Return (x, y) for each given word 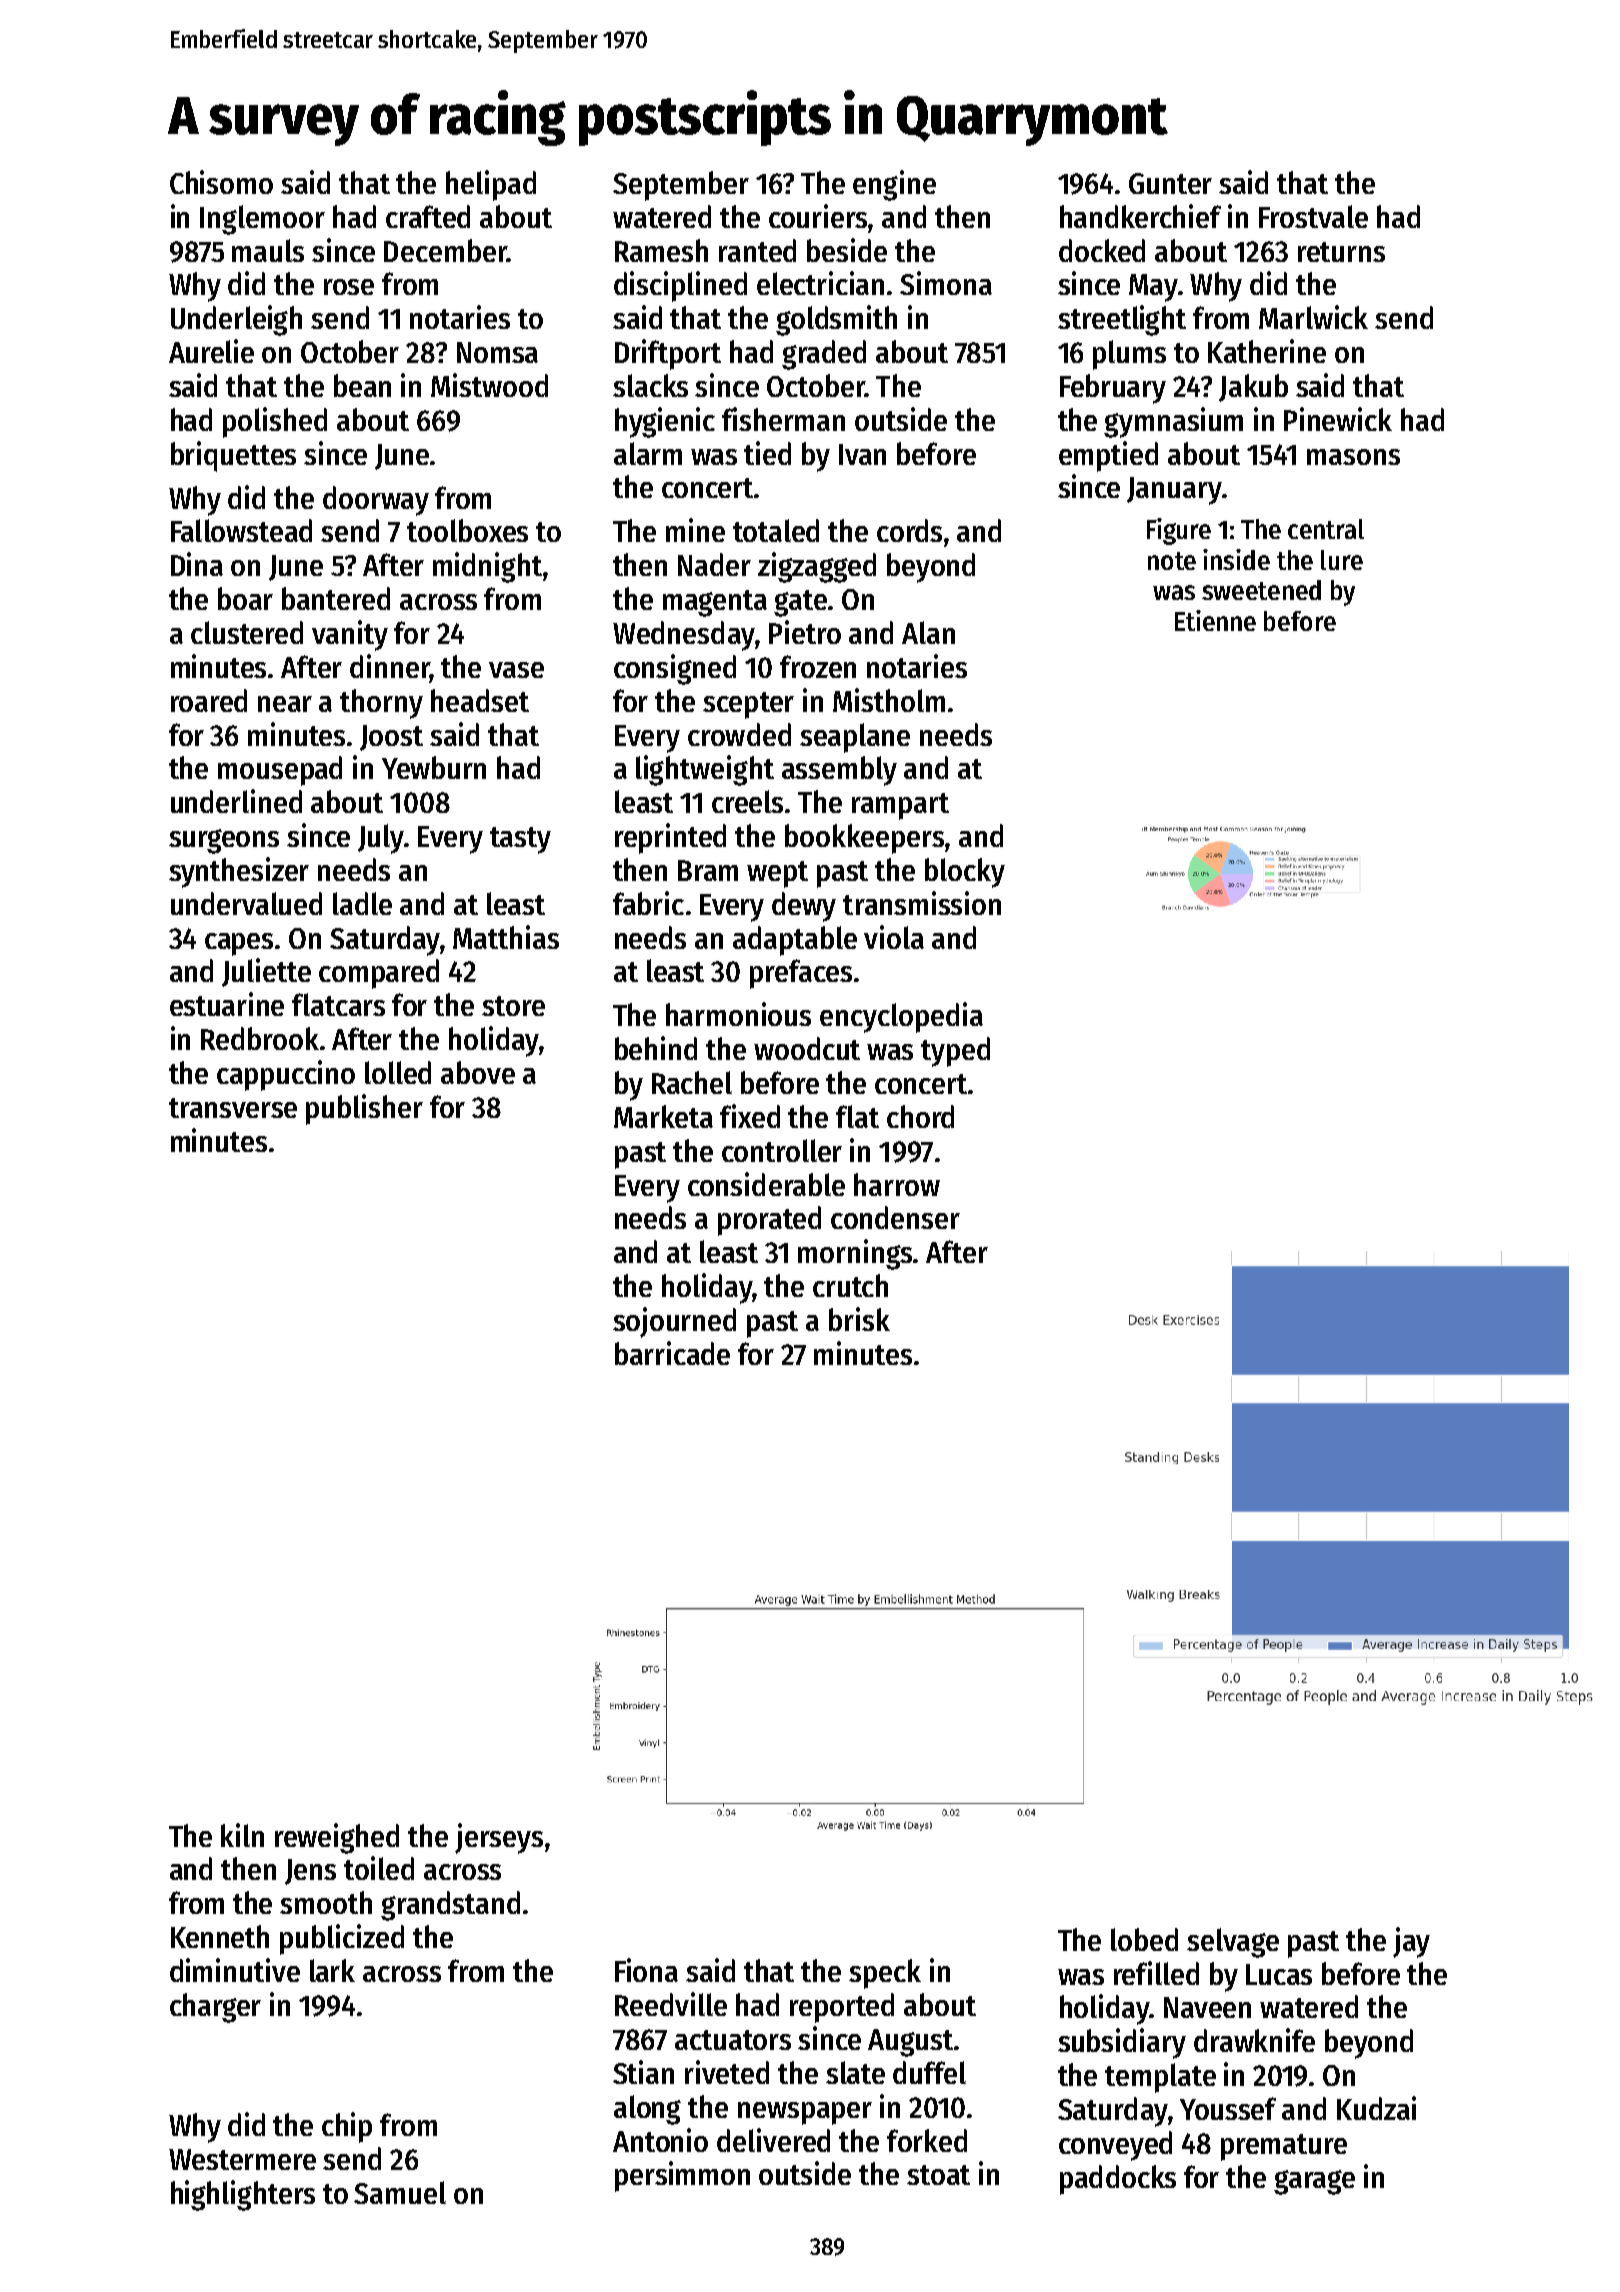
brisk (859, 1319)
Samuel (400, 2192)
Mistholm (889, 700)
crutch (850, 1285)
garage (1314, 2182)
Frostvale (1313, 216)
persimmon (682, 2176)
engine (894, 185)
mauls (268, 250)
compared (379, 974)
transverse (233, 1108)
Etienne (1215, 620)
